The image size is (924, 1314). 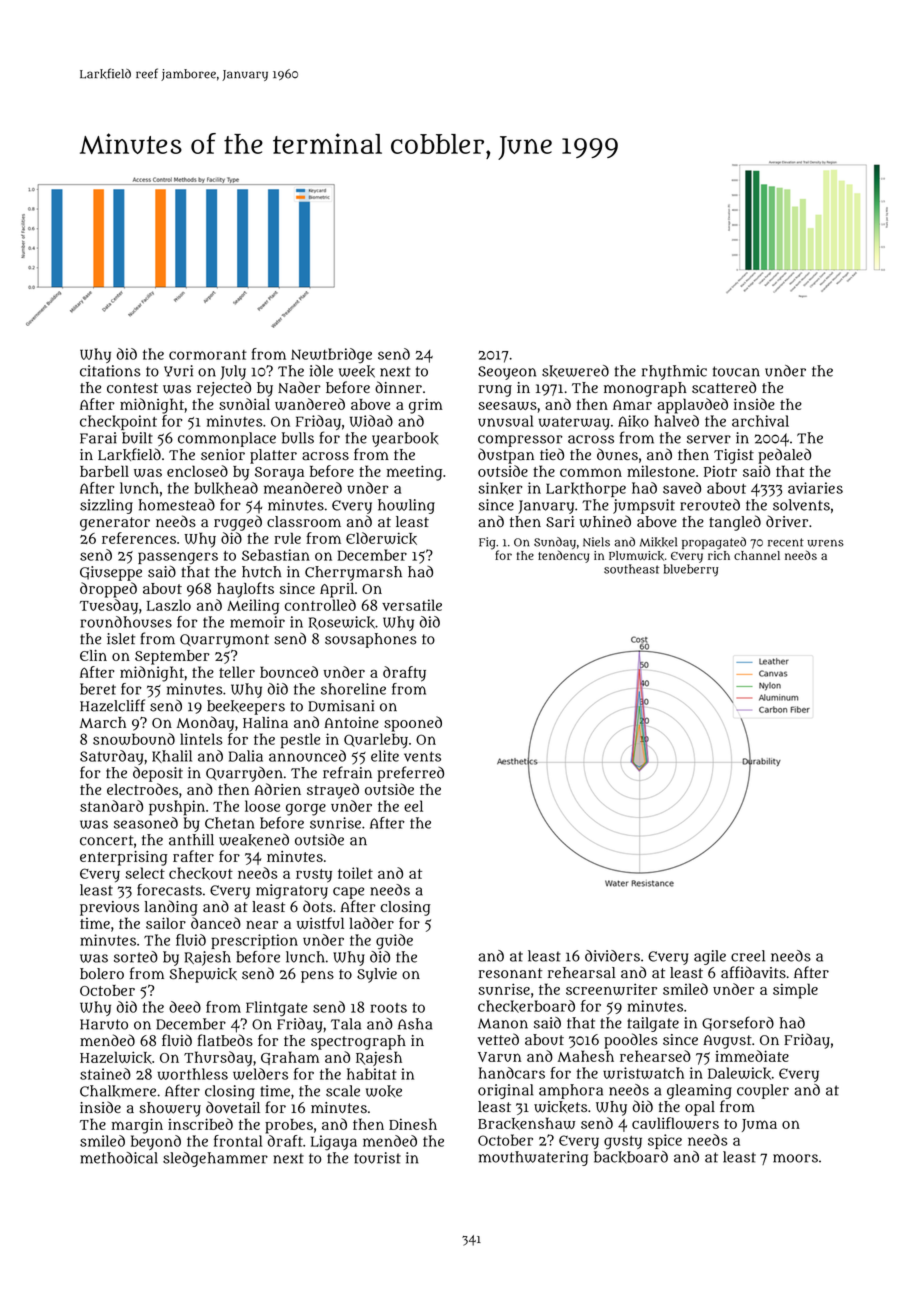 What do you see at coordinates (169, 605) in the image?
I see `Laszlo` at bounding box center [169, 605].
